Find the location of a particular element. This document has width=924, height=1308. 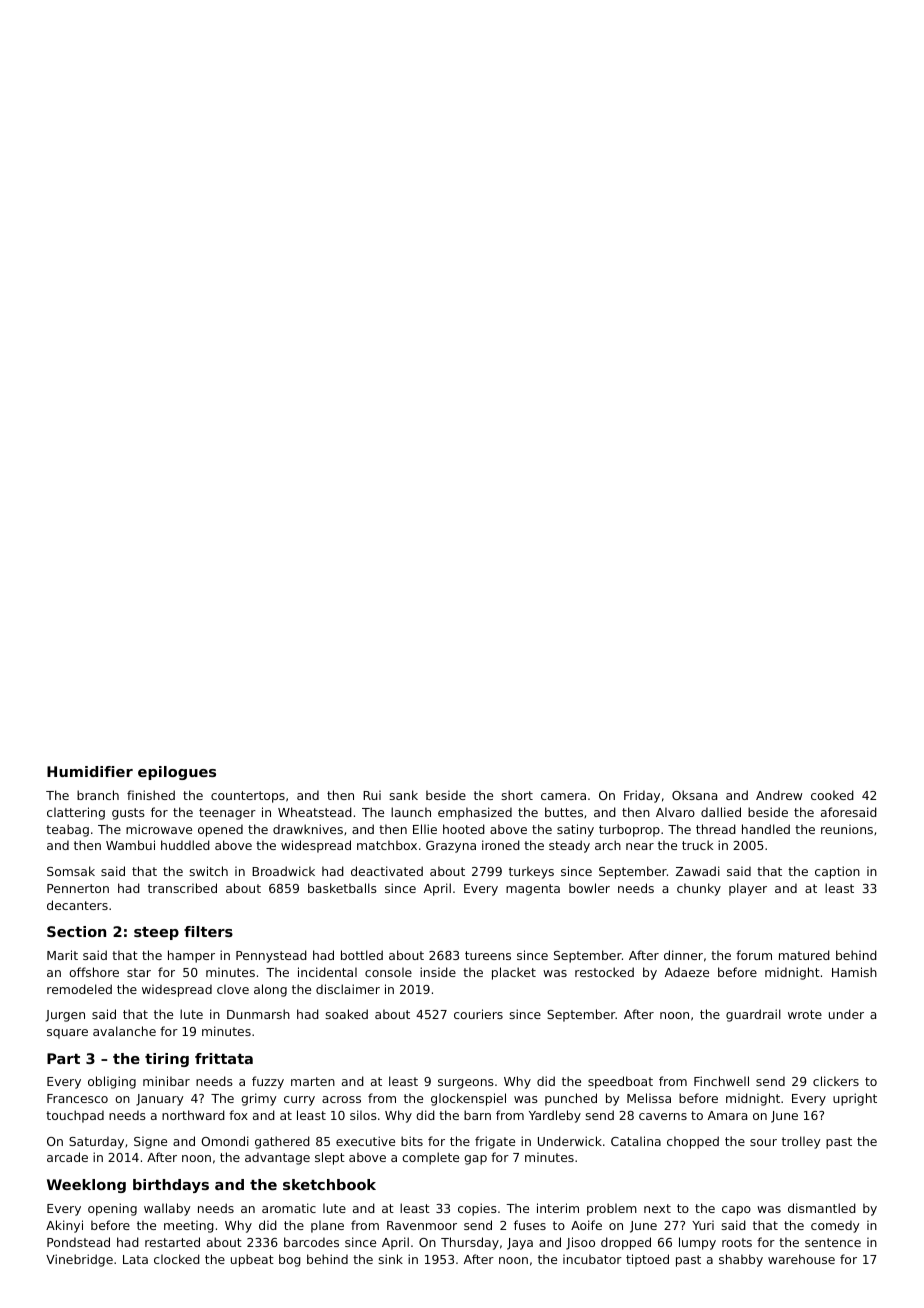

restocked is located at coordinates (604, 972).
